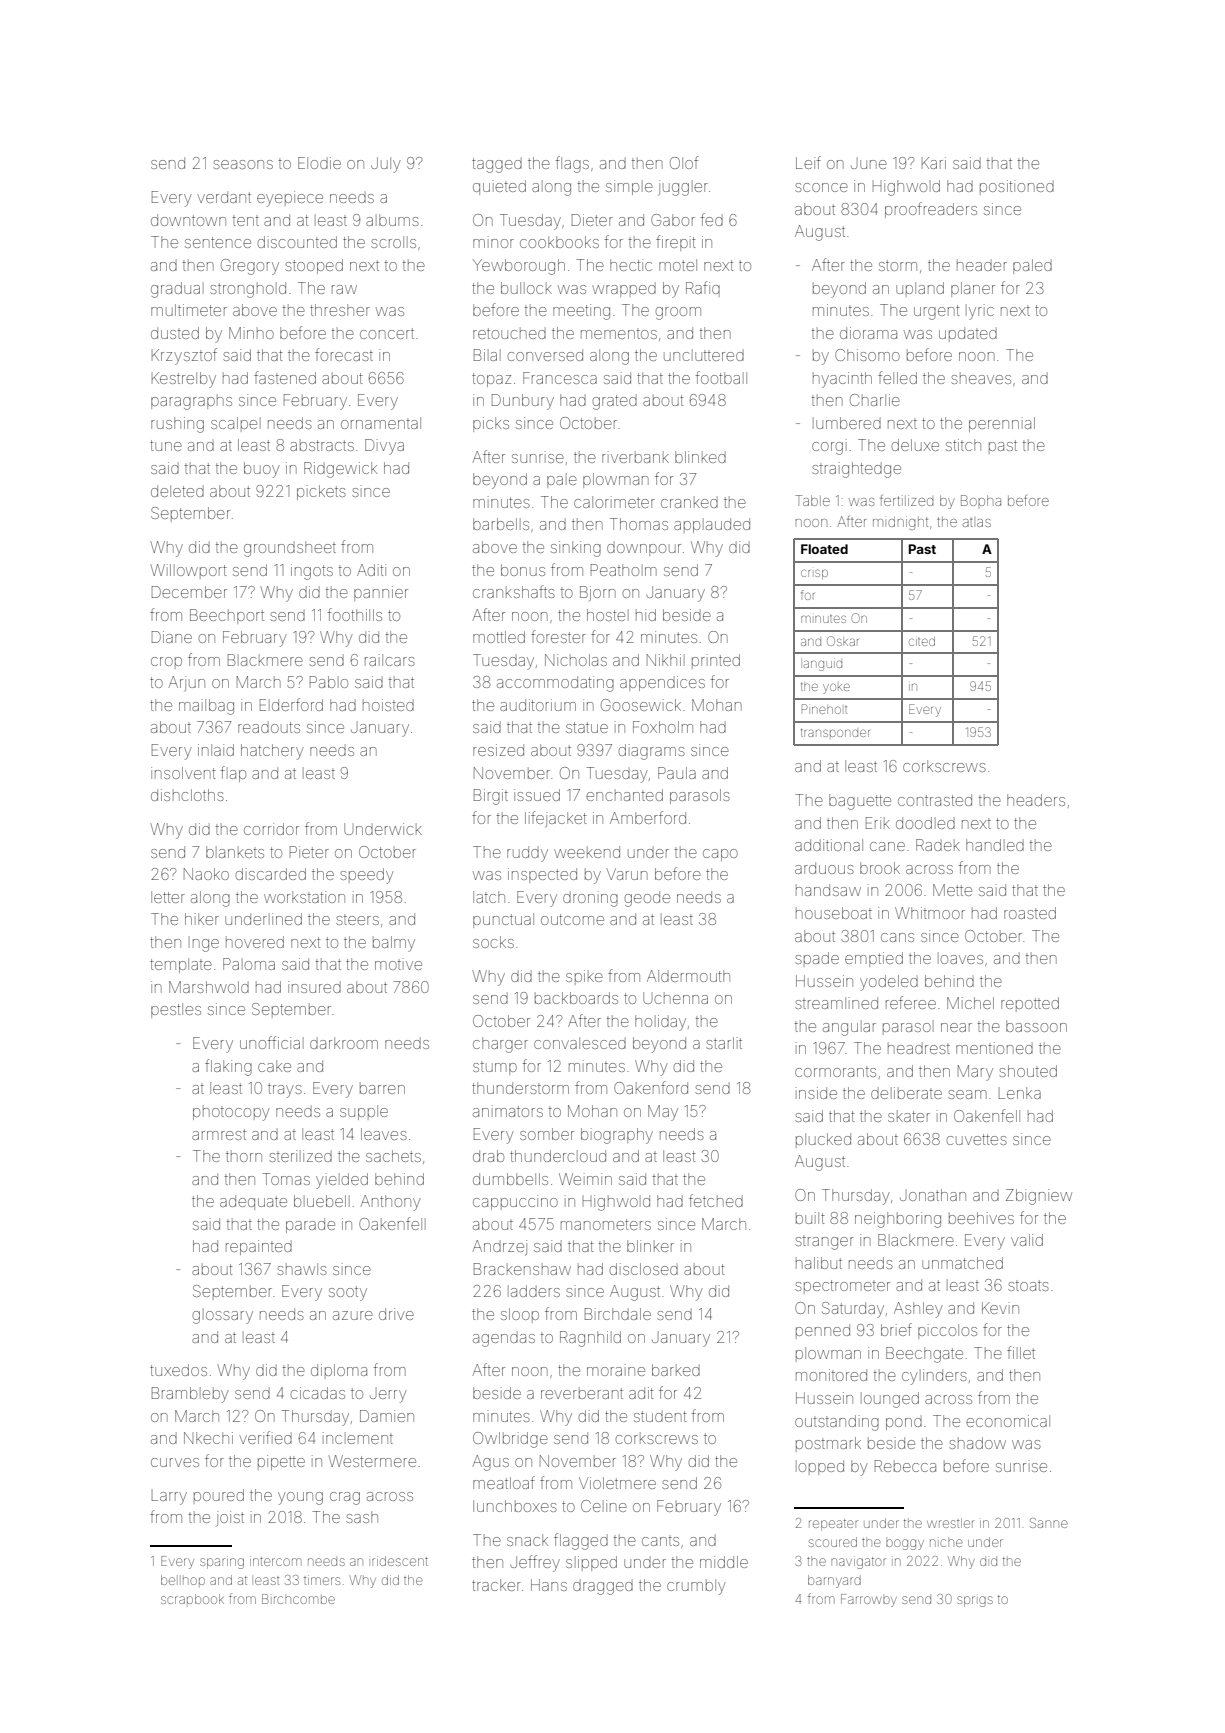 This image has width=1225, height=1733. I want to click on scrapbook, so click(192, 1599).
